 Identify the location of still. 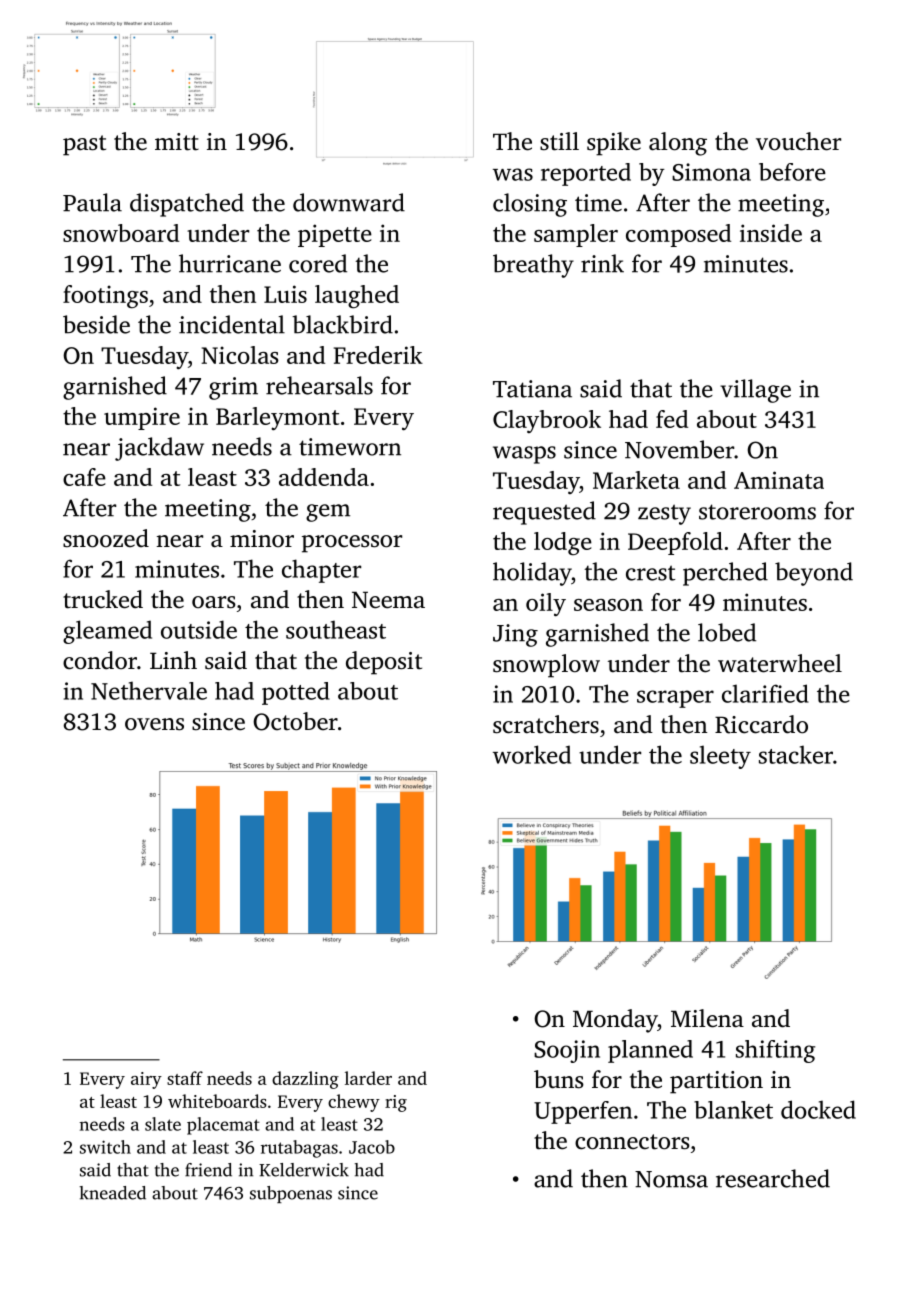
(559, 141).
